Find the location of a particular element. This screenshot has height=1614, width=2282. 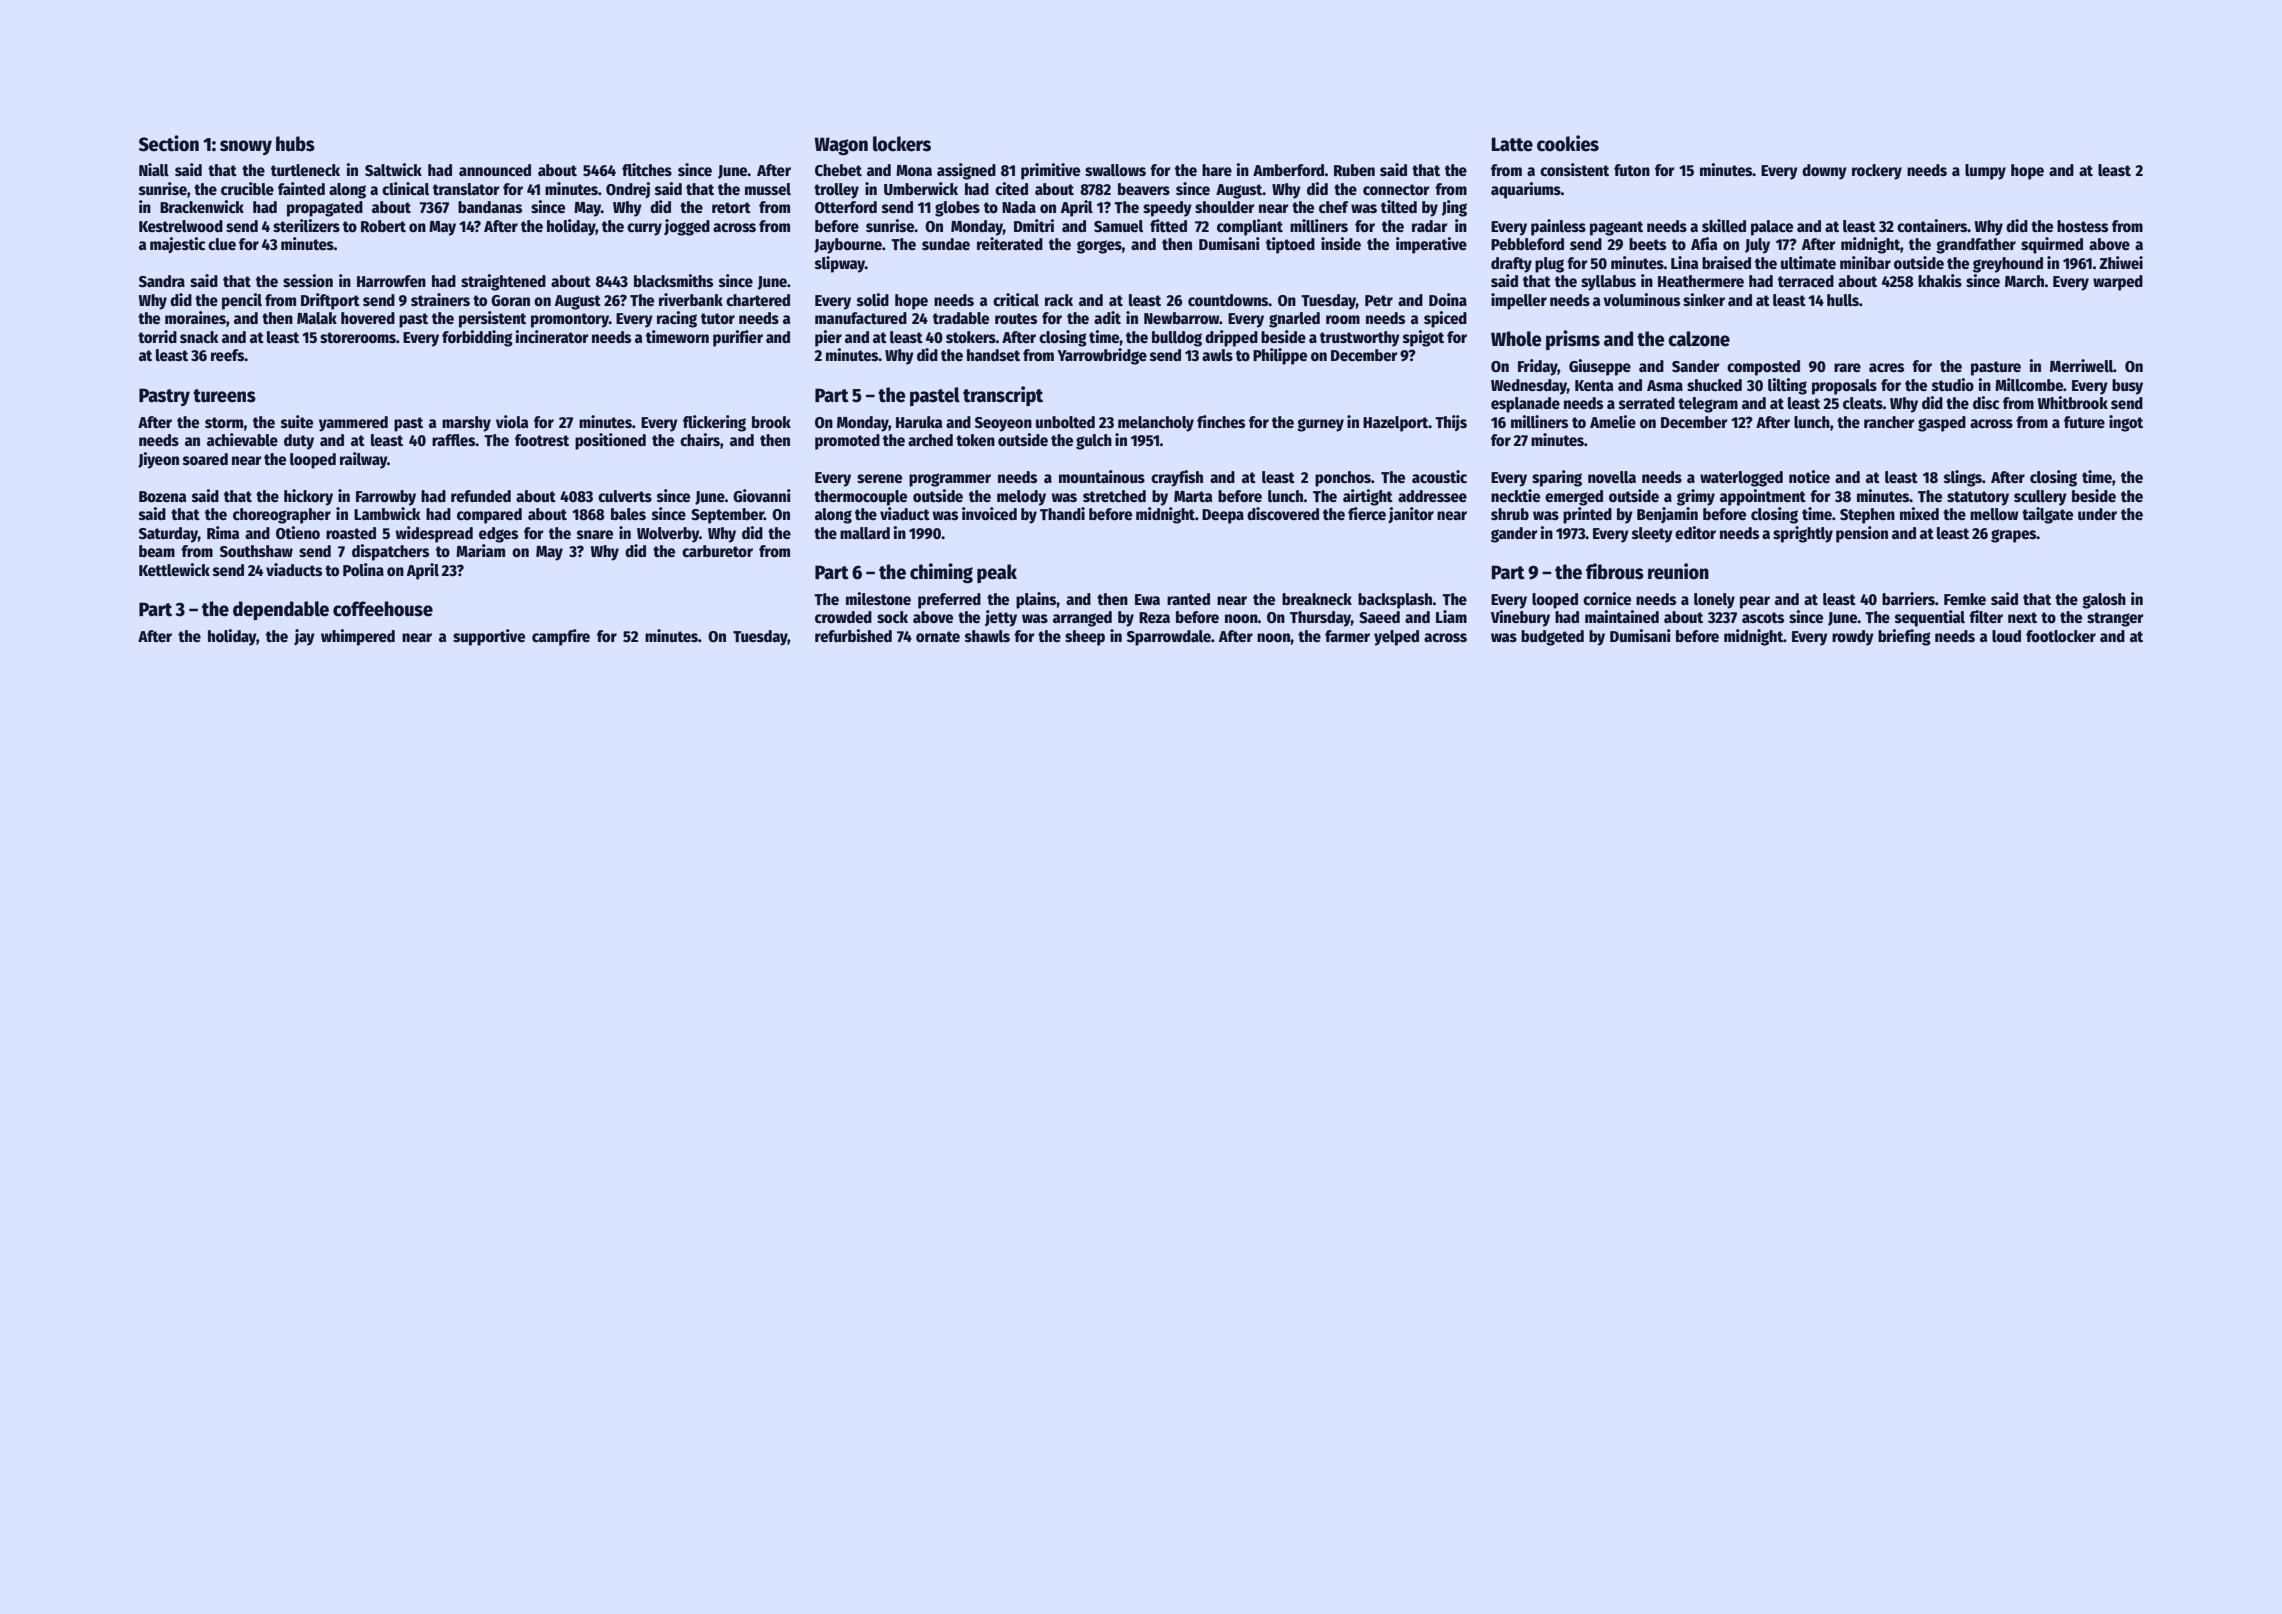

hubs is located at coordinates (295, 144).
